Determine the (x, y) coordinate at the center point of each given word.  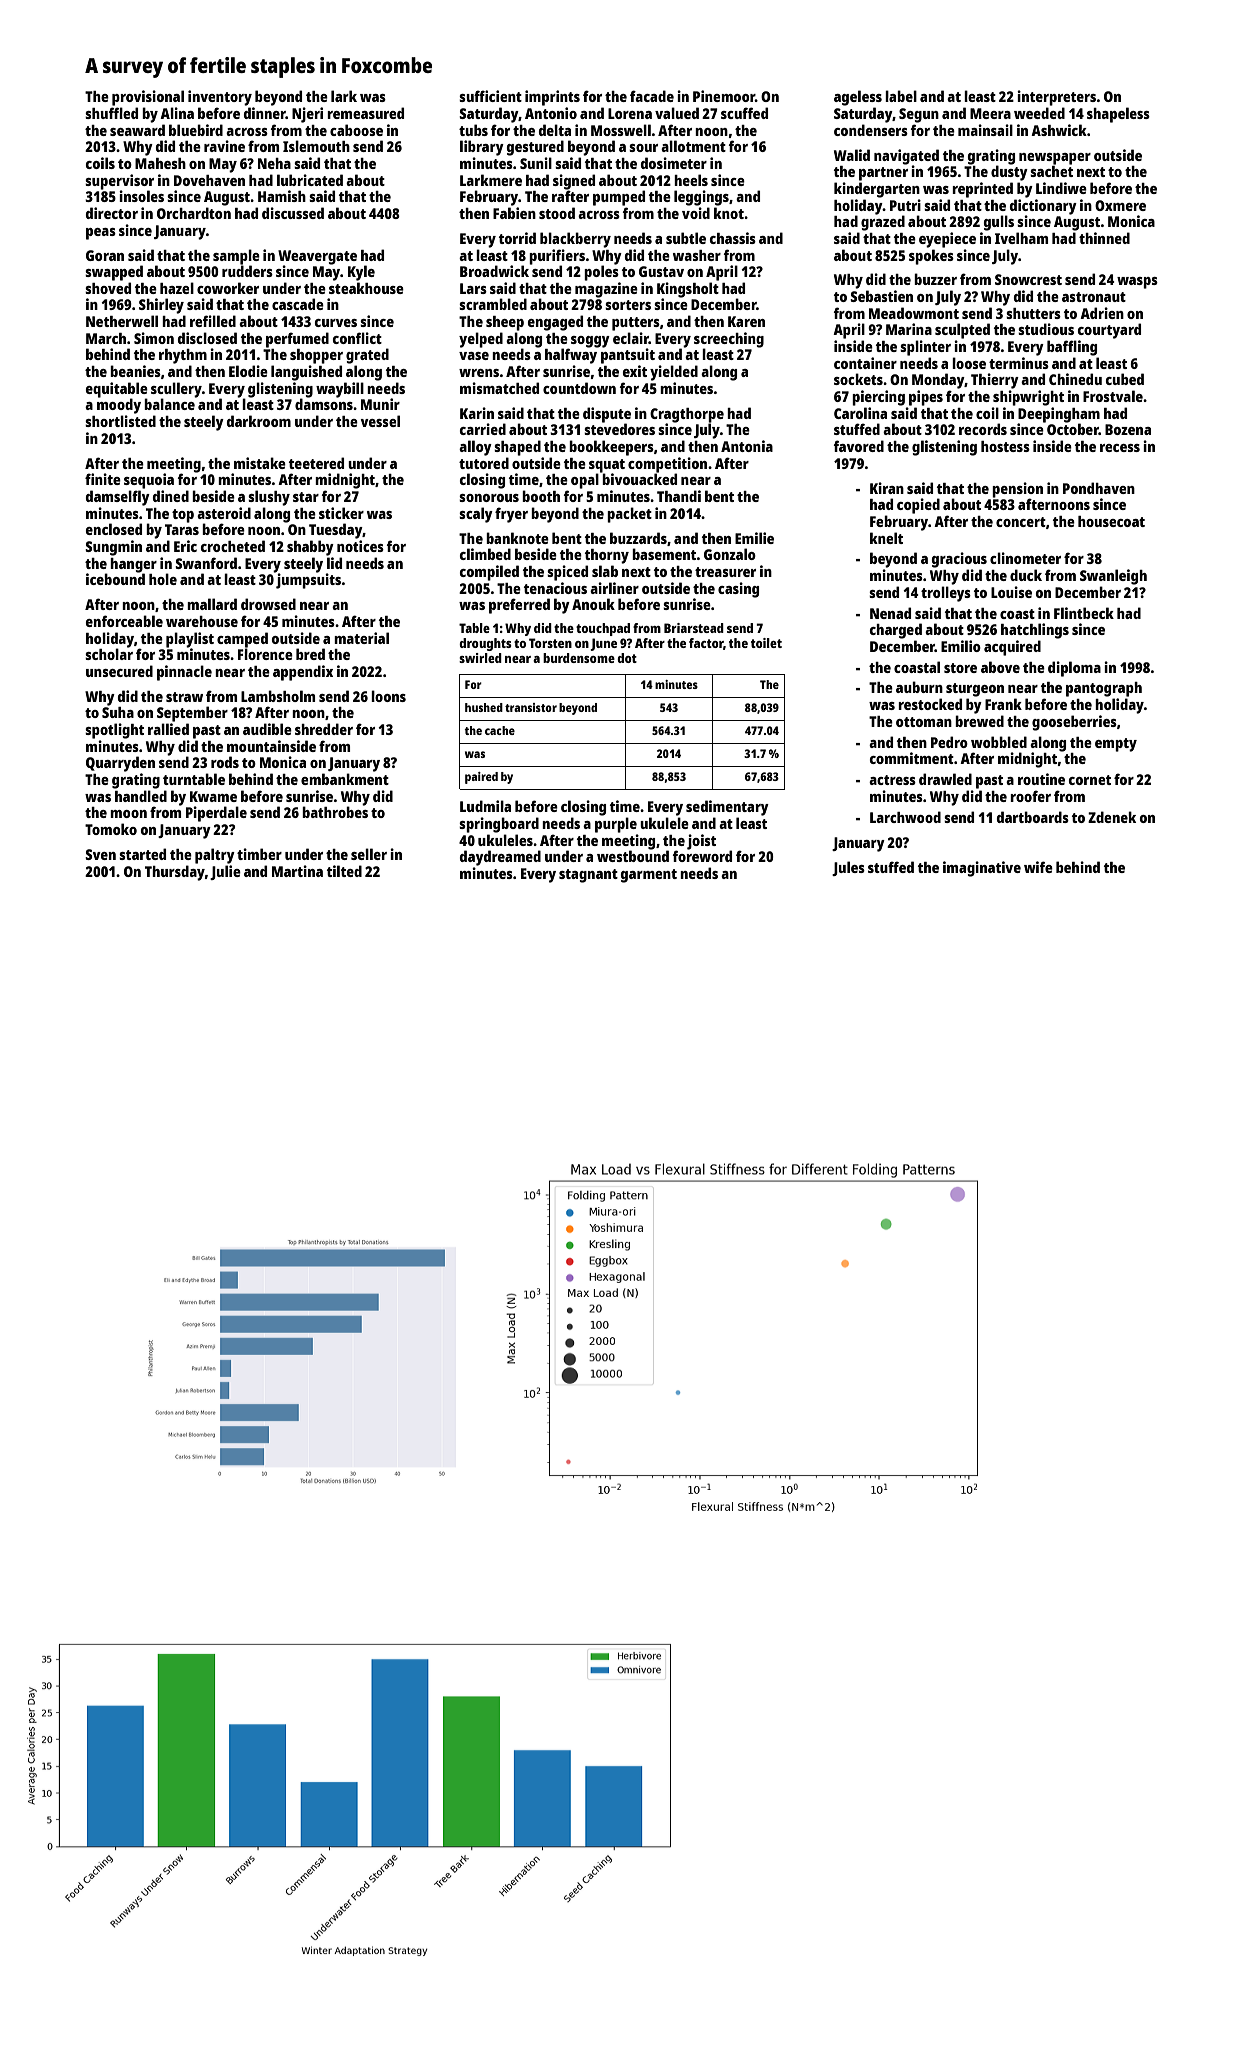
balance (169, 404)
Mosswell (621, 130)
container (865, 363)
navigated (906, 157)
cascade (298, 304)
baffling (1072, 348)
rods (225, 762)
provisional (148, 98)
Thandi (679, 496)
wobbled (999, 742)
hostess (1005, 446)
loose (969, 363)
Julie (225, 872)
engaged (555, 323)
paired (481, 778)
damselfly (118, 498)
